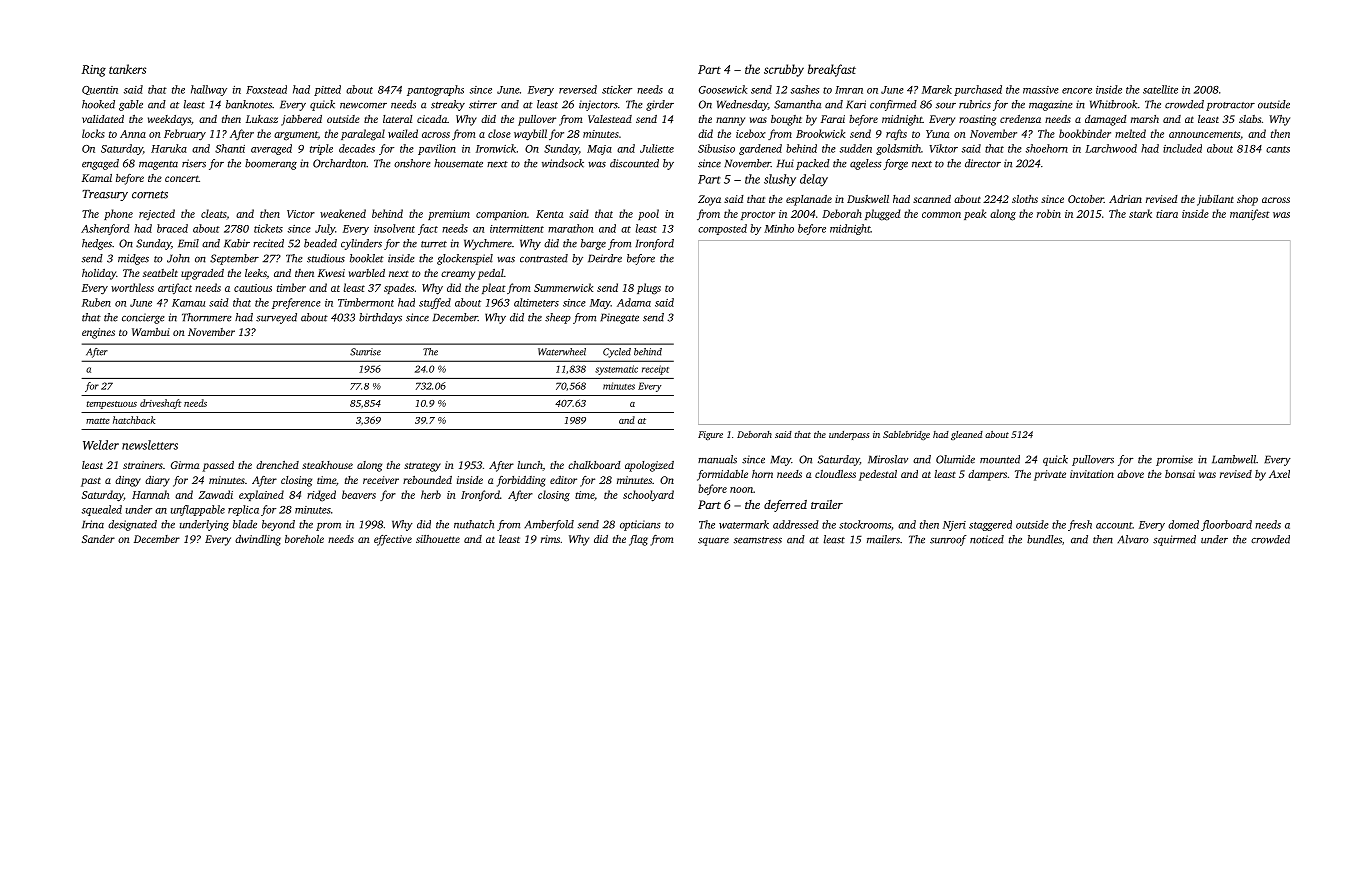  Describe the element at coordinates (1226, 525) in the screenshot. I see `floorboard` at that location.
